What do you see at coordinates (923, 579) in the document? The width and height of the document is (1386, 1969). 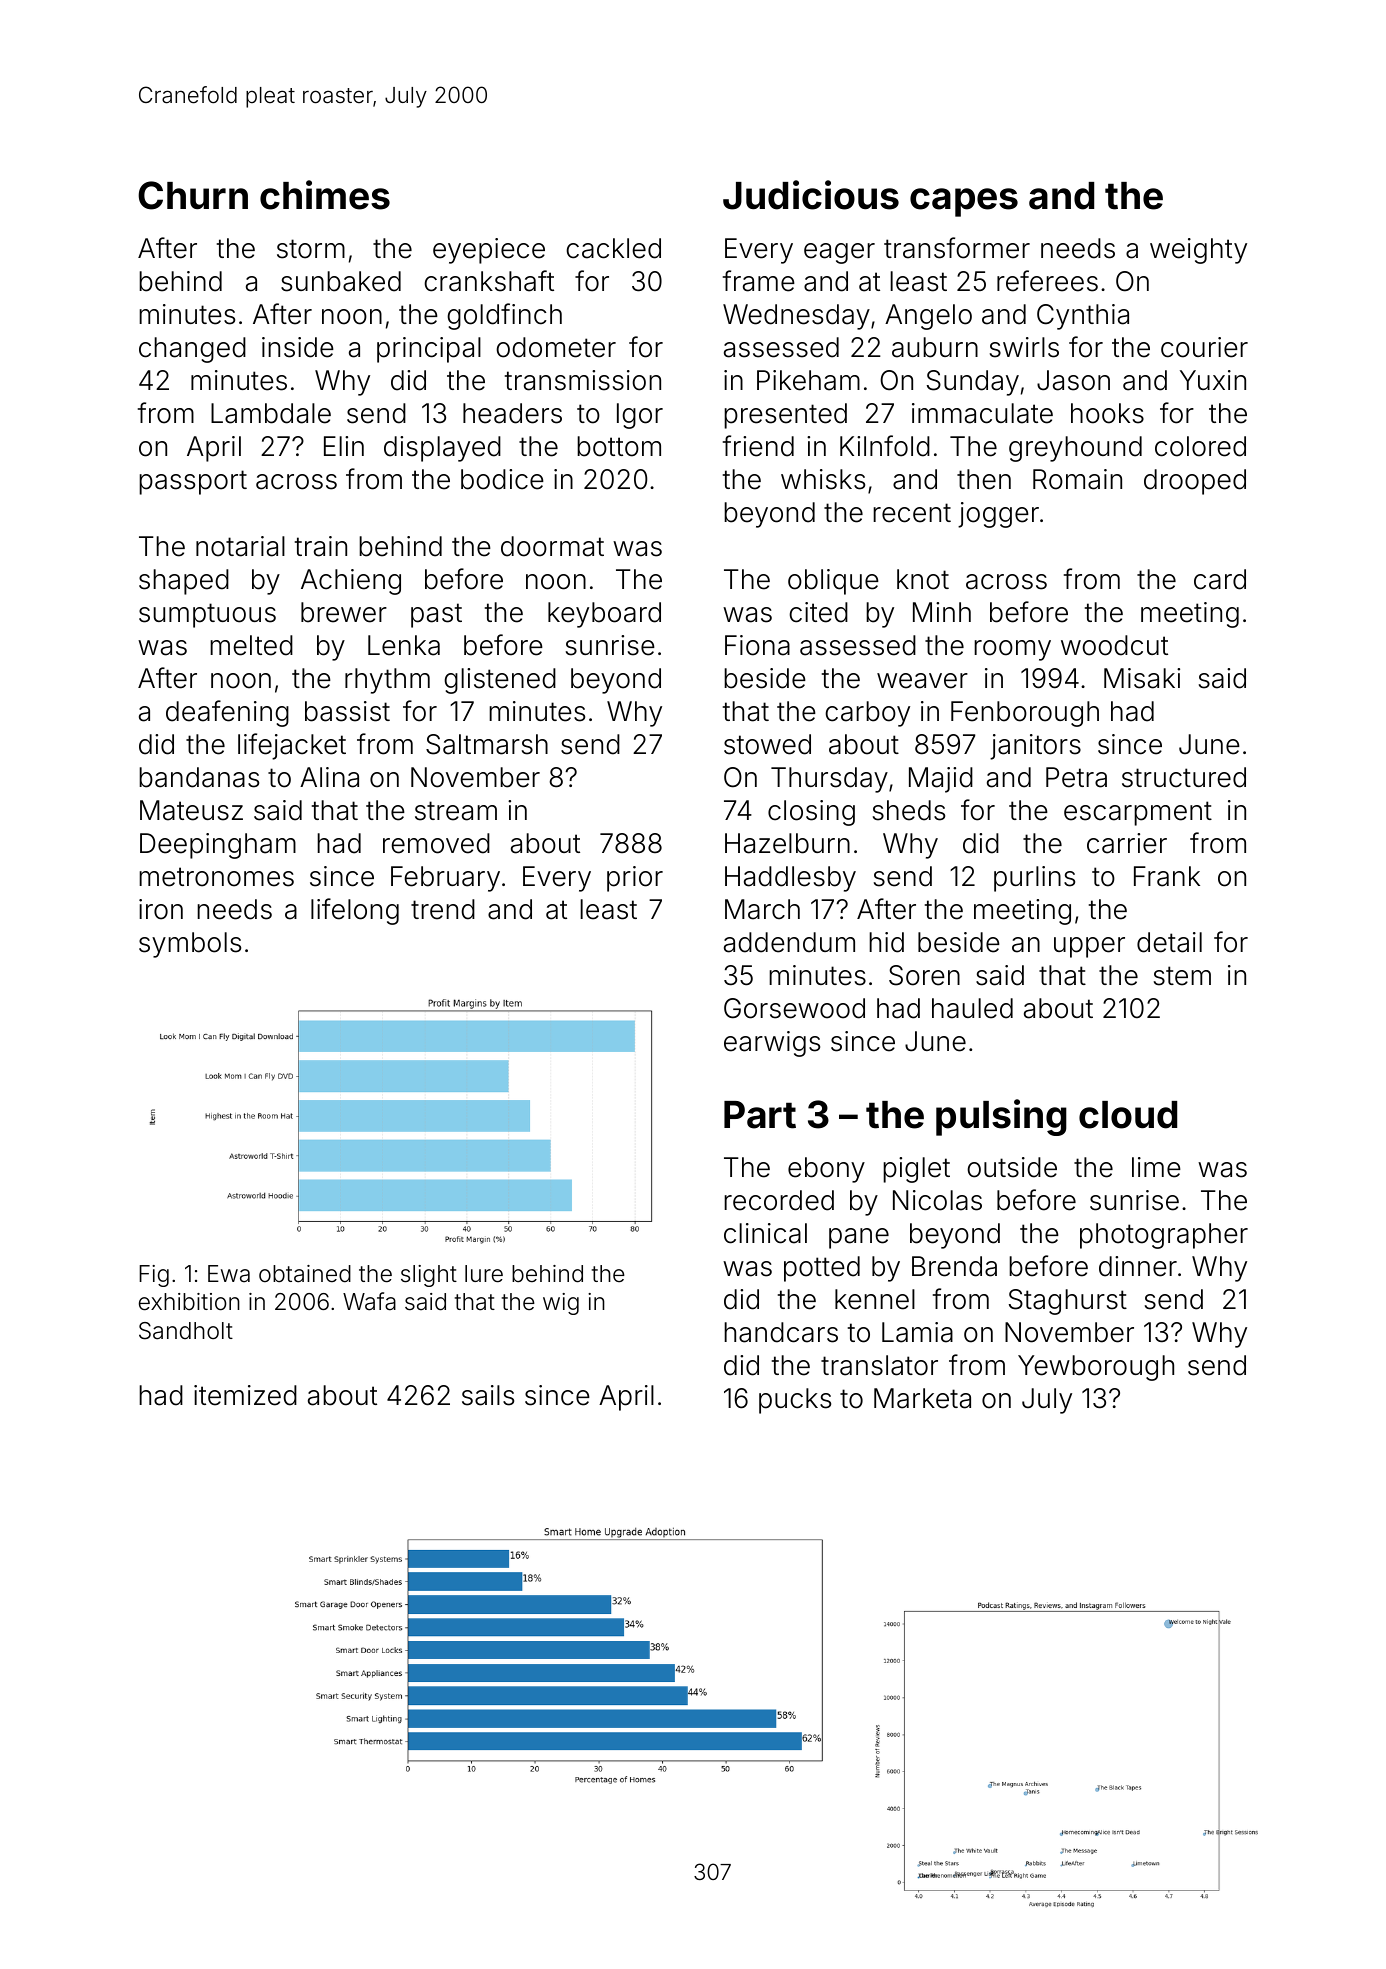 I see `knot` at bounding box center [923, 579].
